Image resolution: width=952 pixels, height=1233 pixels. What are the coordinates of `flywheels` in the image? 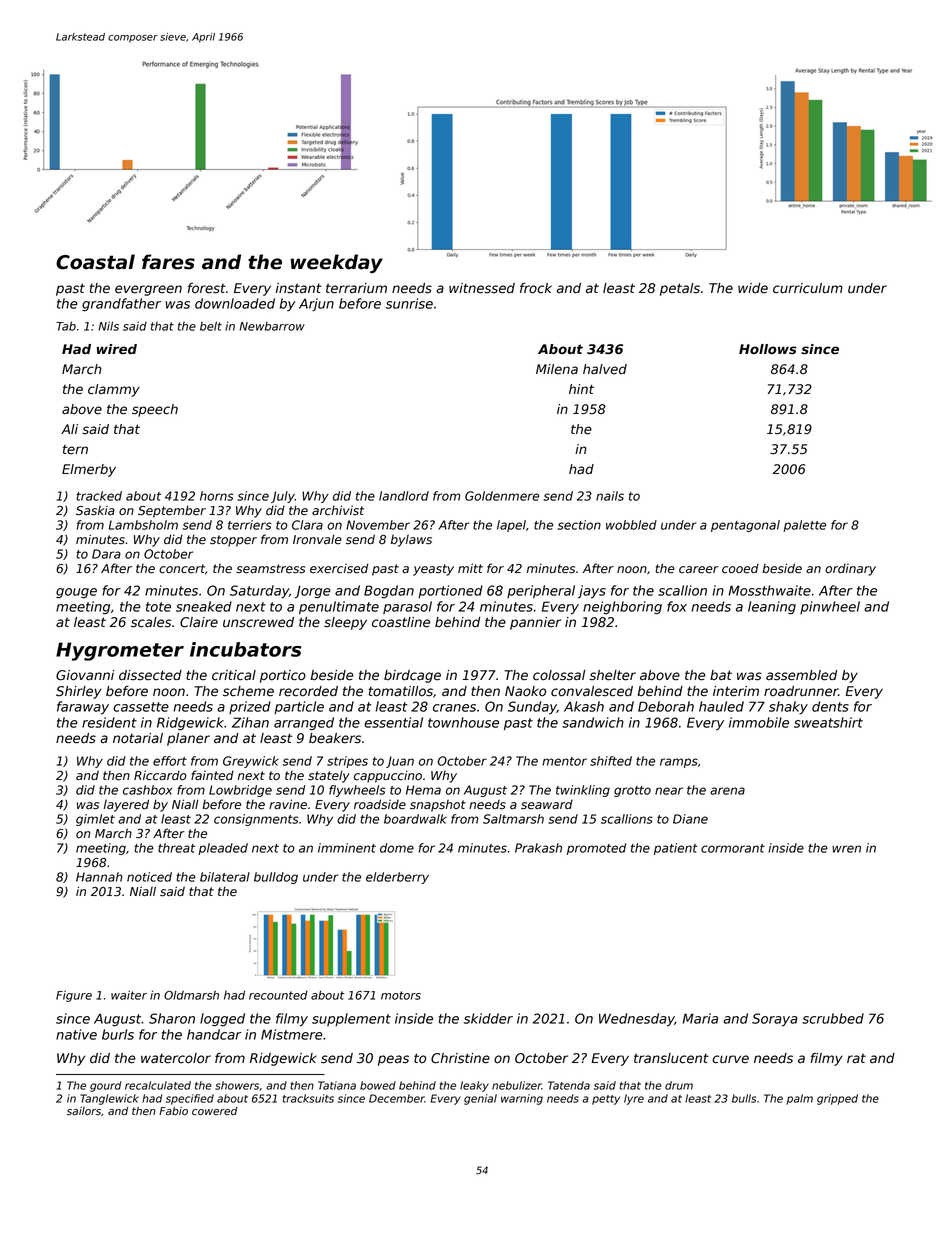 It's located at (357, 791).
